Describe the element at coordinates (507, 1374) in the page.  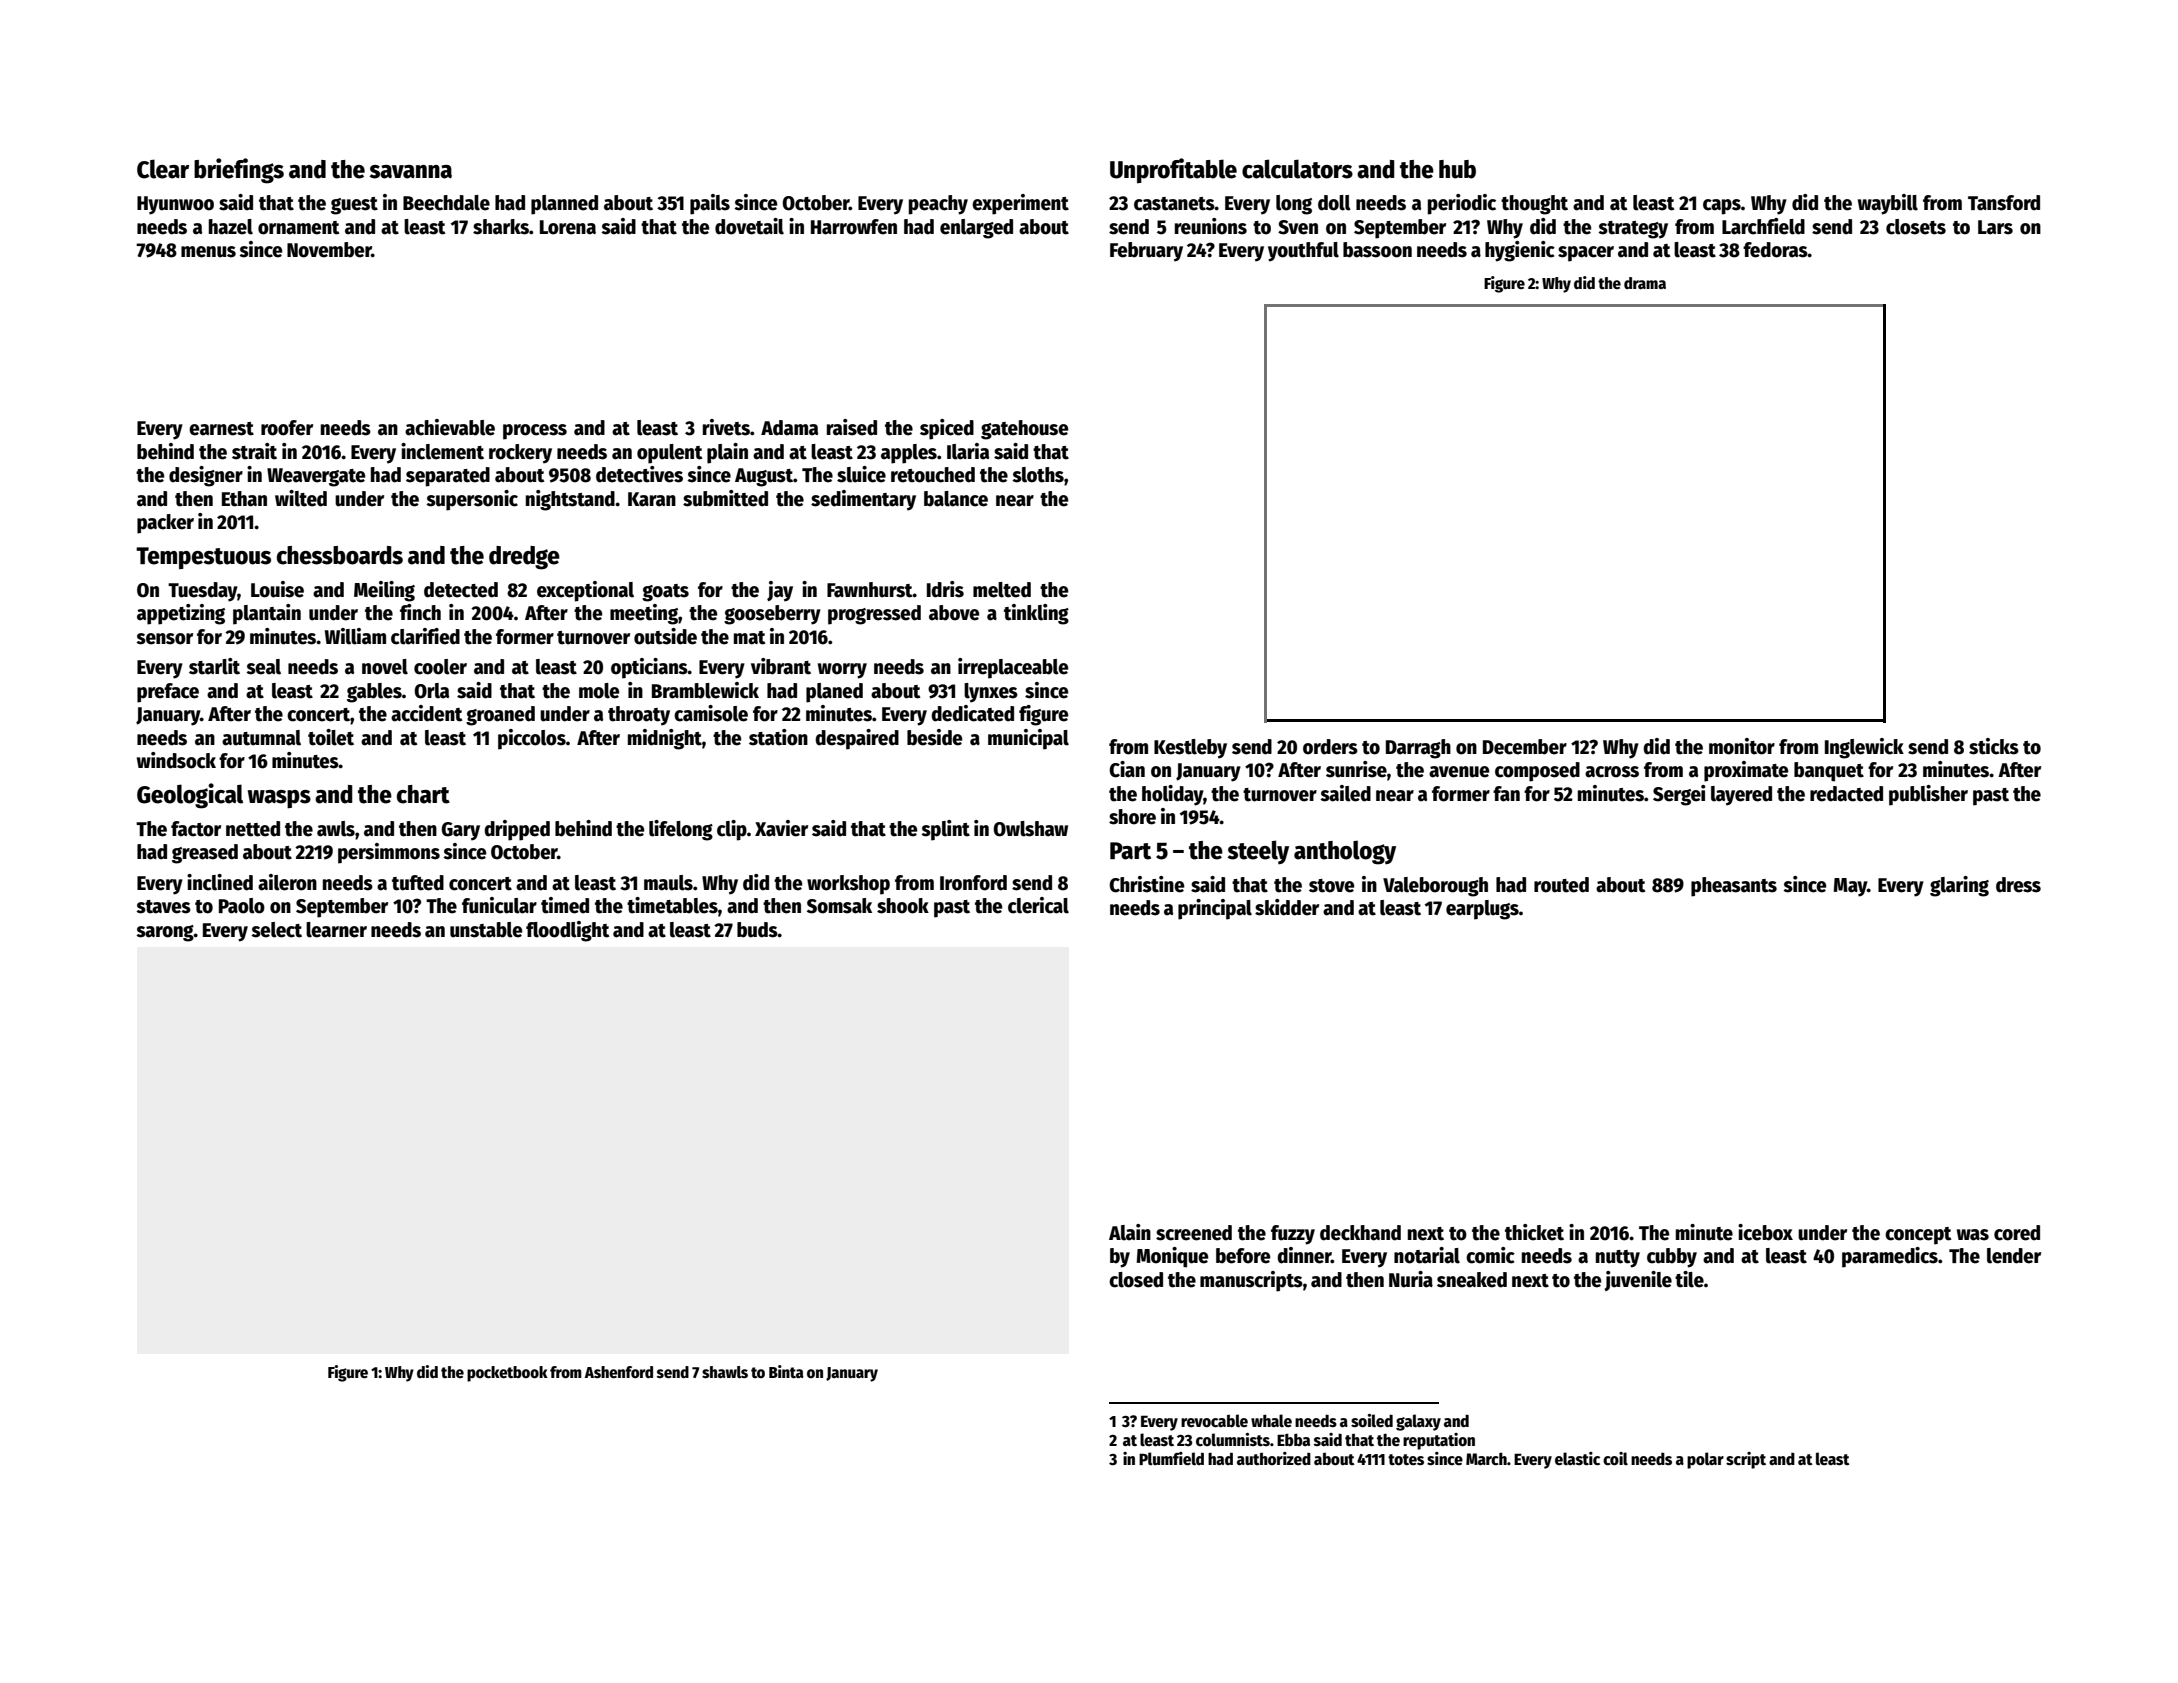
I see `pocketbook` at that location.
